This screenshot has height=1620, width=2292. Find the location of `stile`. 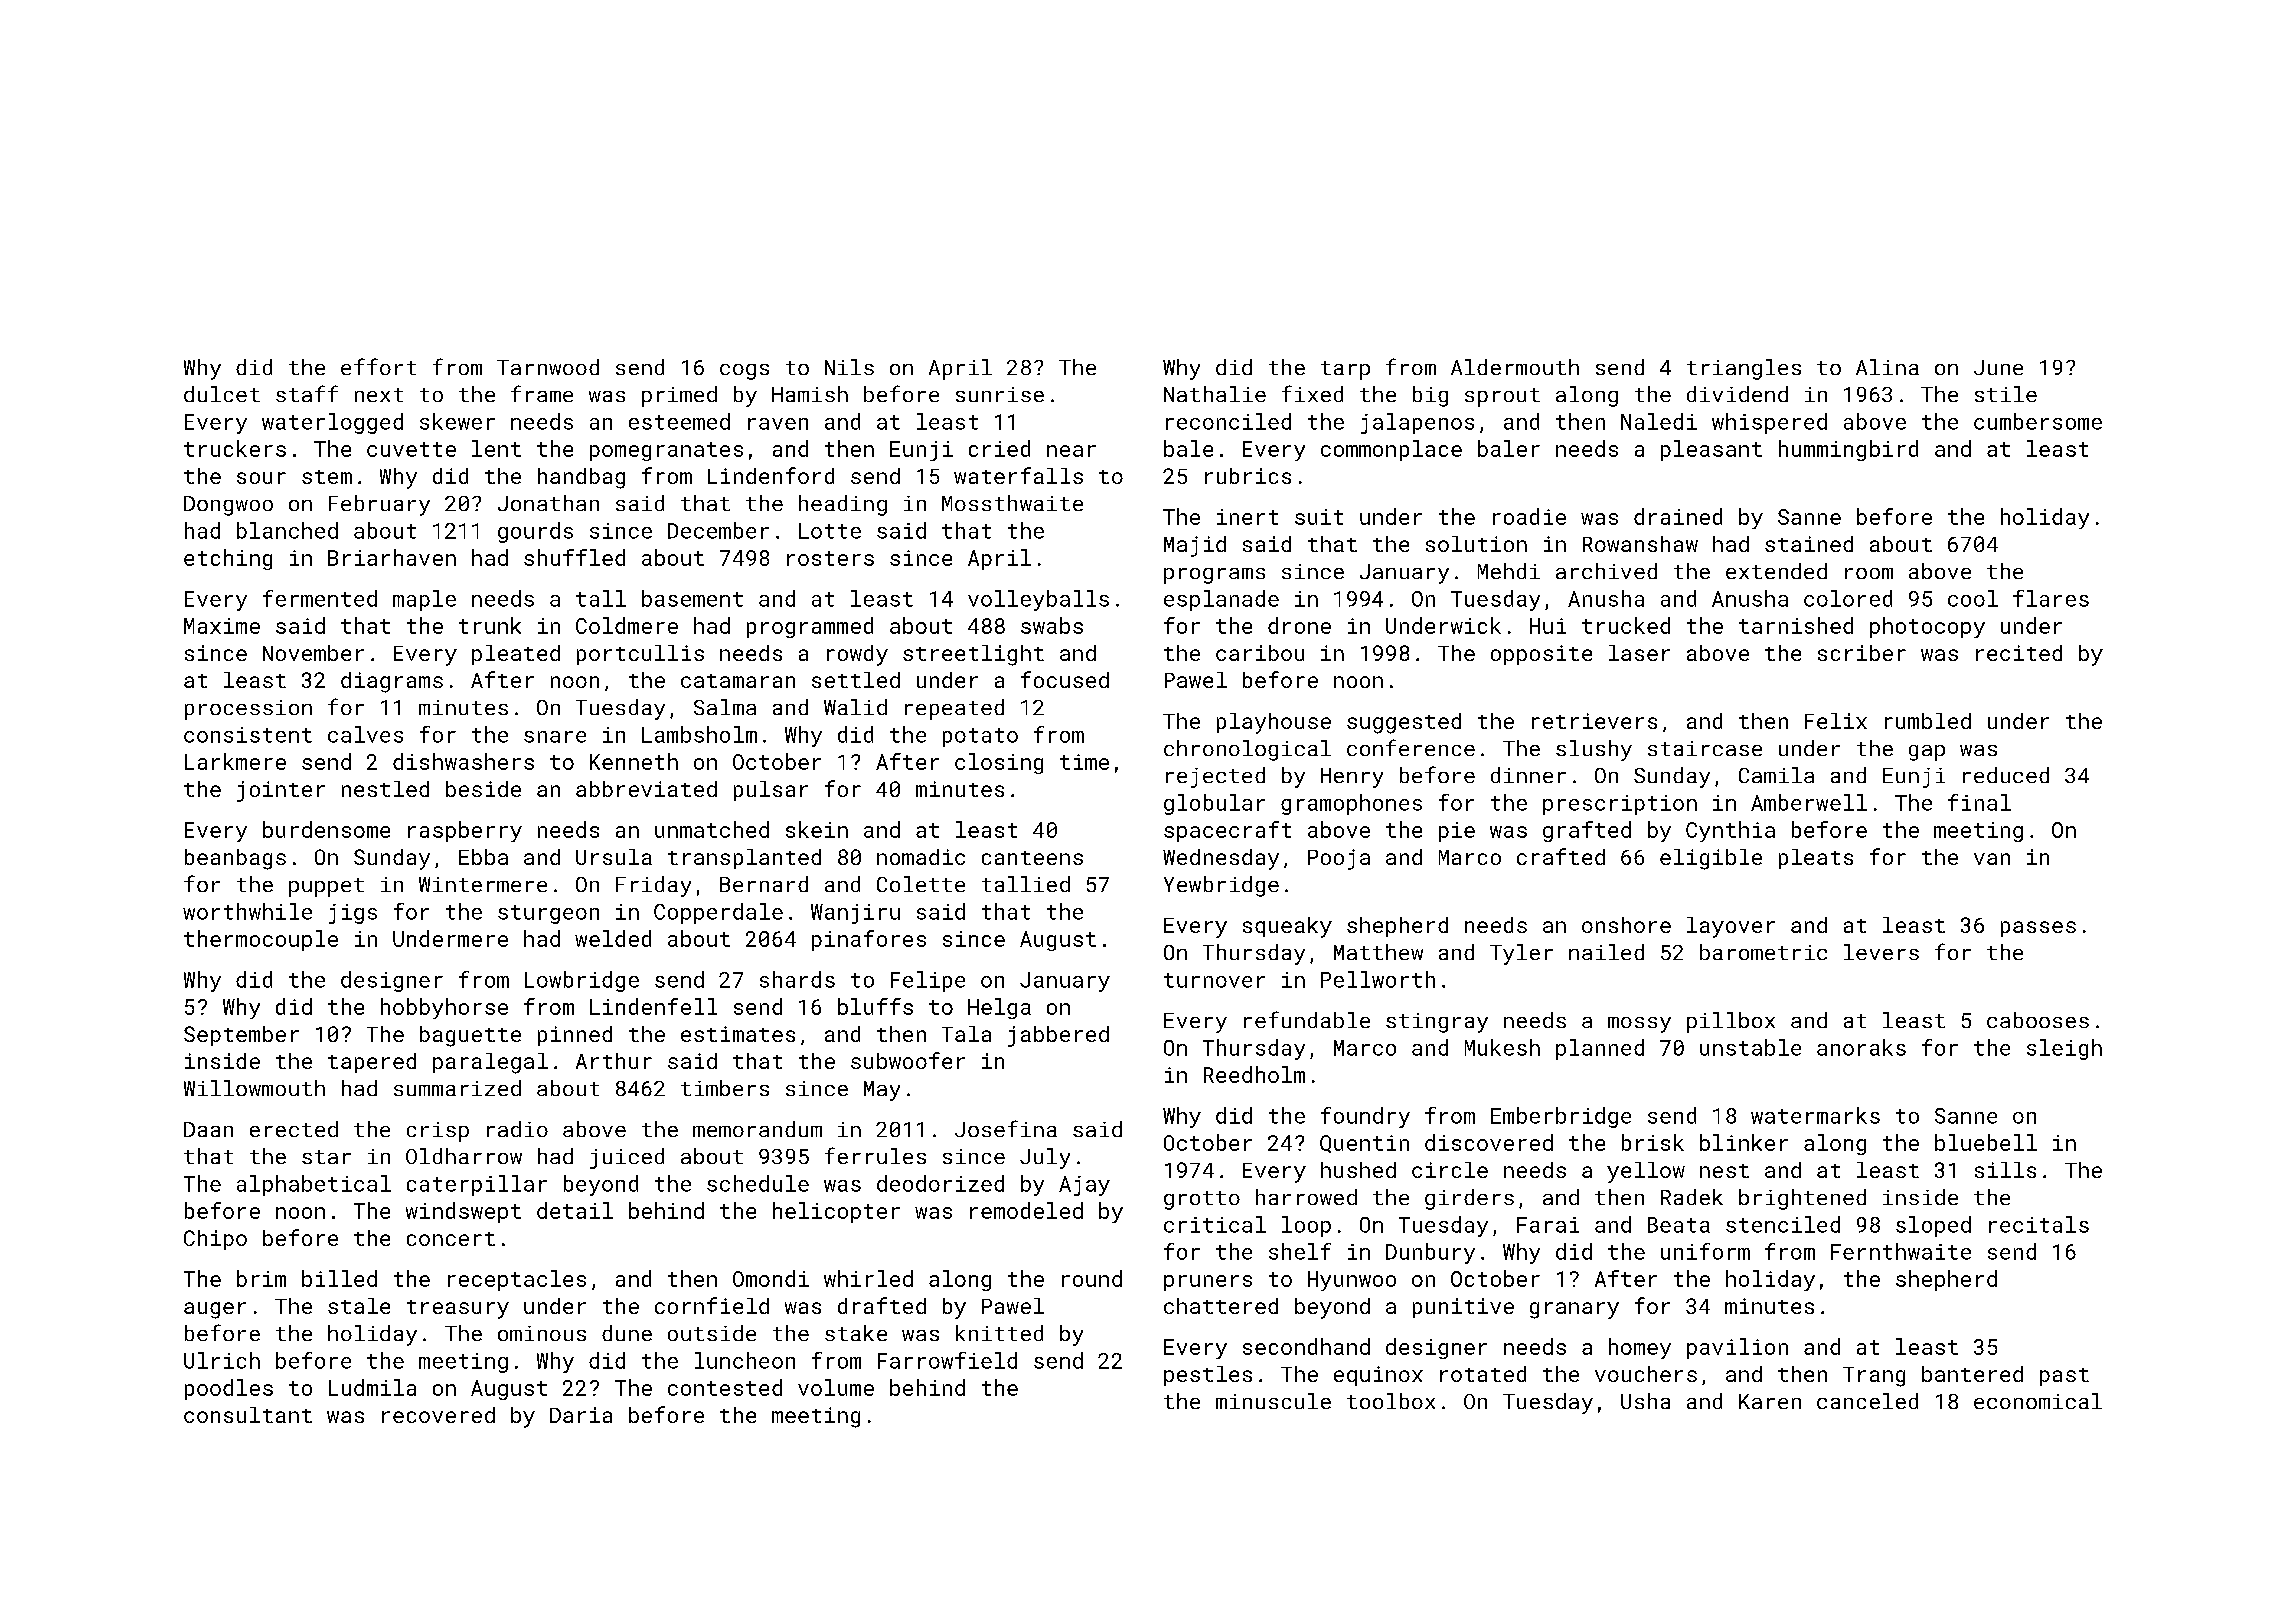

stile is located at coordinates (2006, 394).
